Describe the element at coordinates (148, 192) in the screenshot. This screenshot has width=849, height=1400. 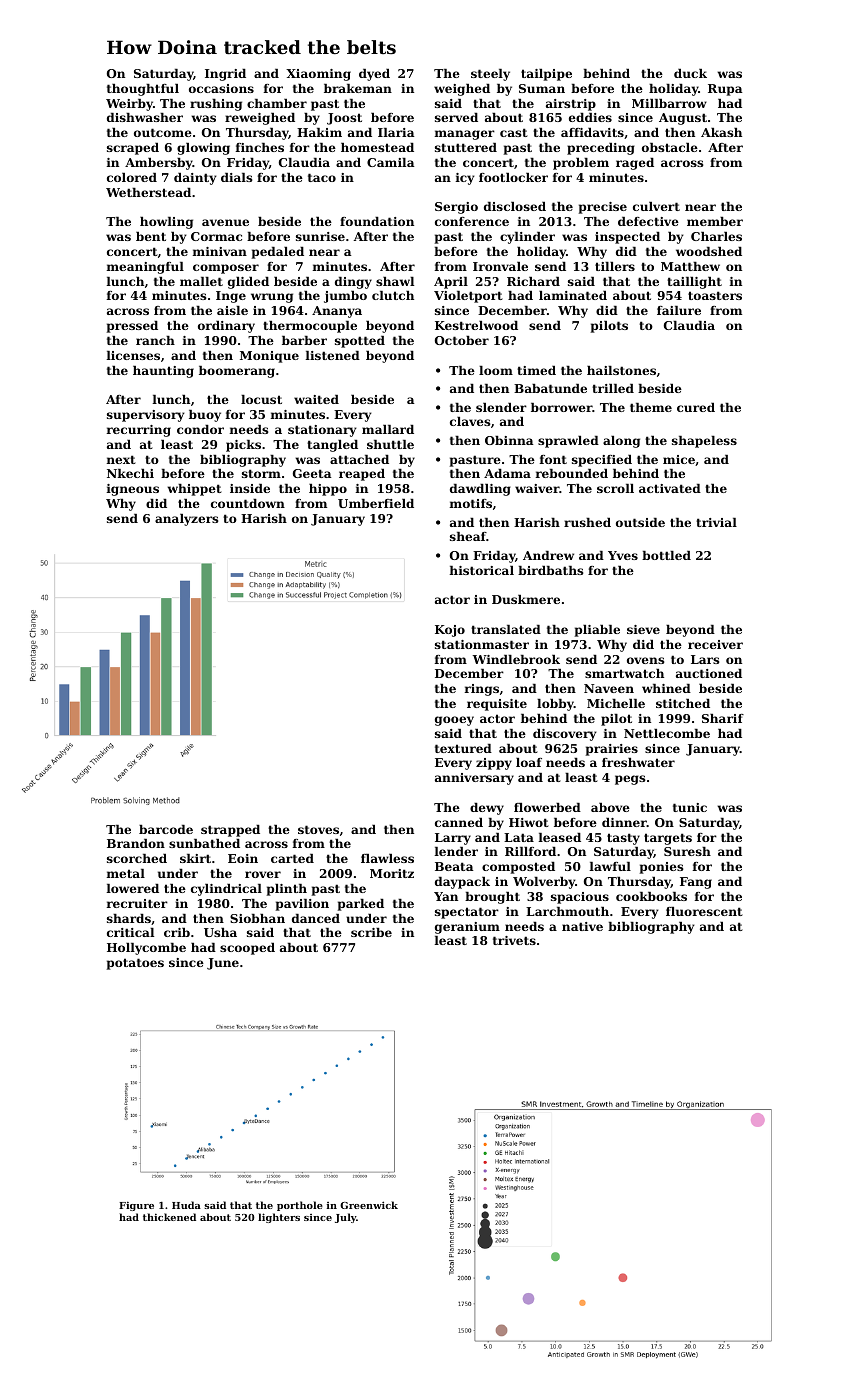
I see `Wetherstead` at that location.
